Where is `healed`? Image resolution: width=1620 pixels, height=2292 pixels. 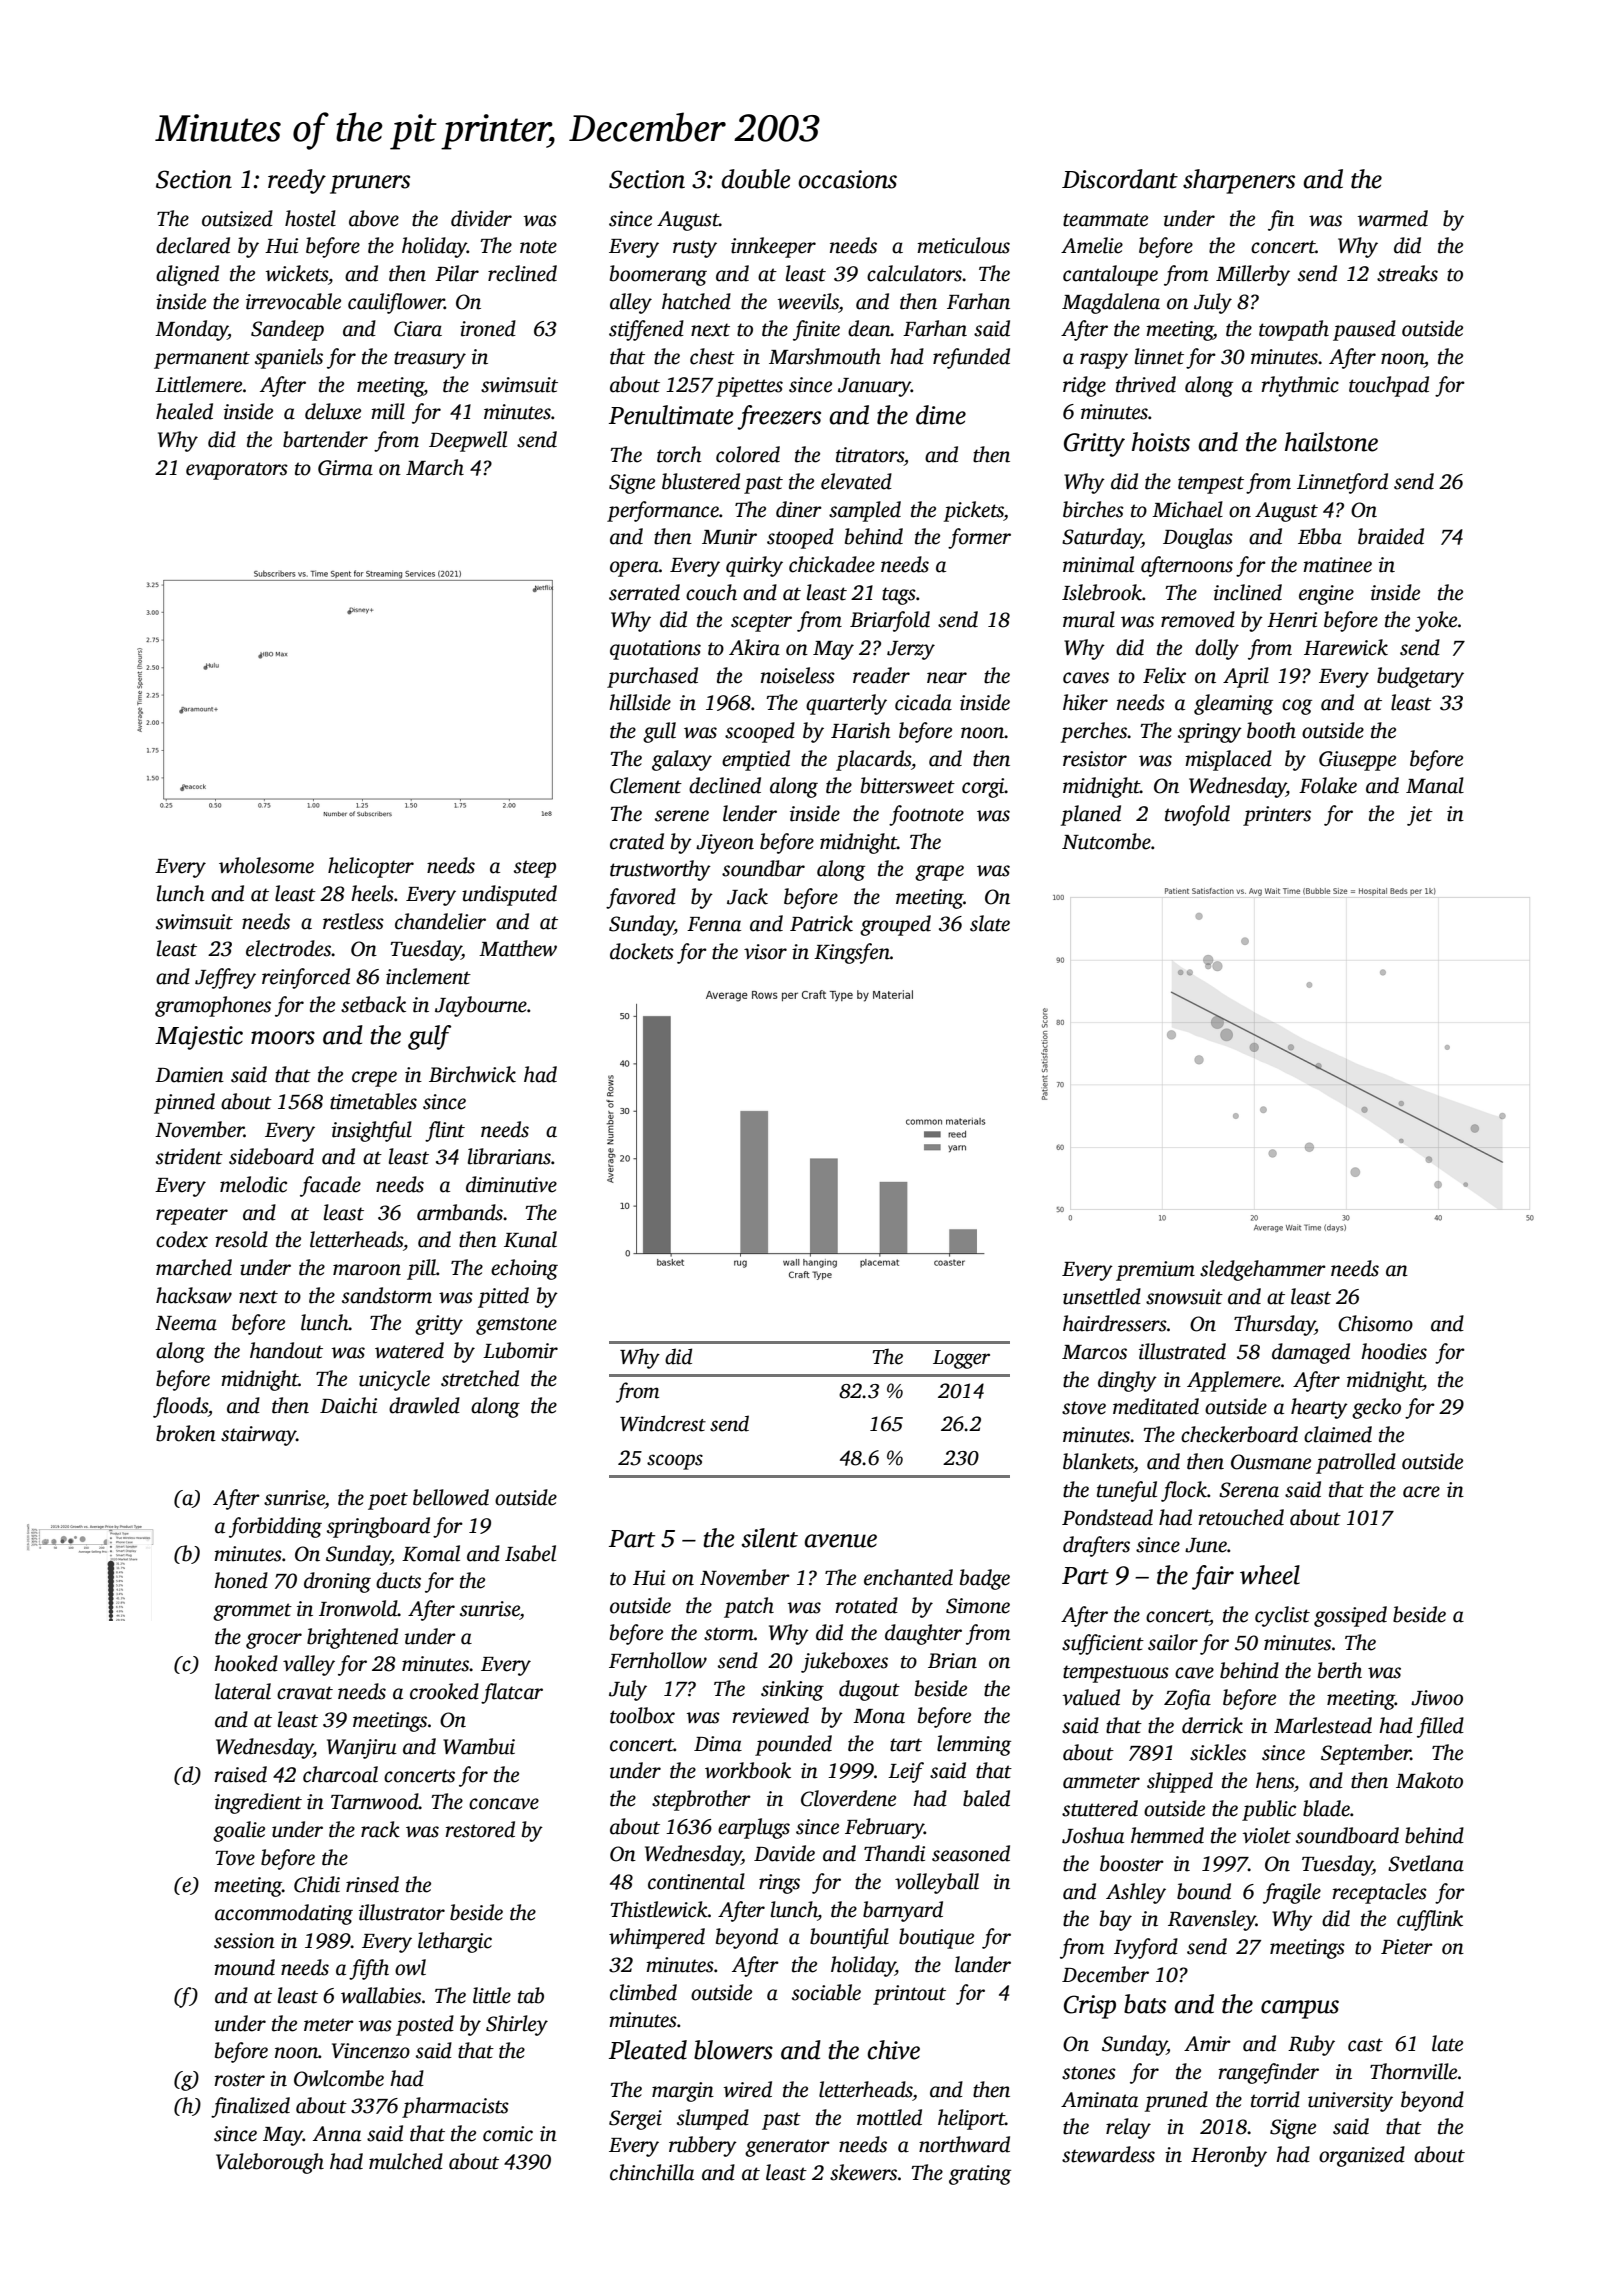
healed is located at coordinates (184, 411).
